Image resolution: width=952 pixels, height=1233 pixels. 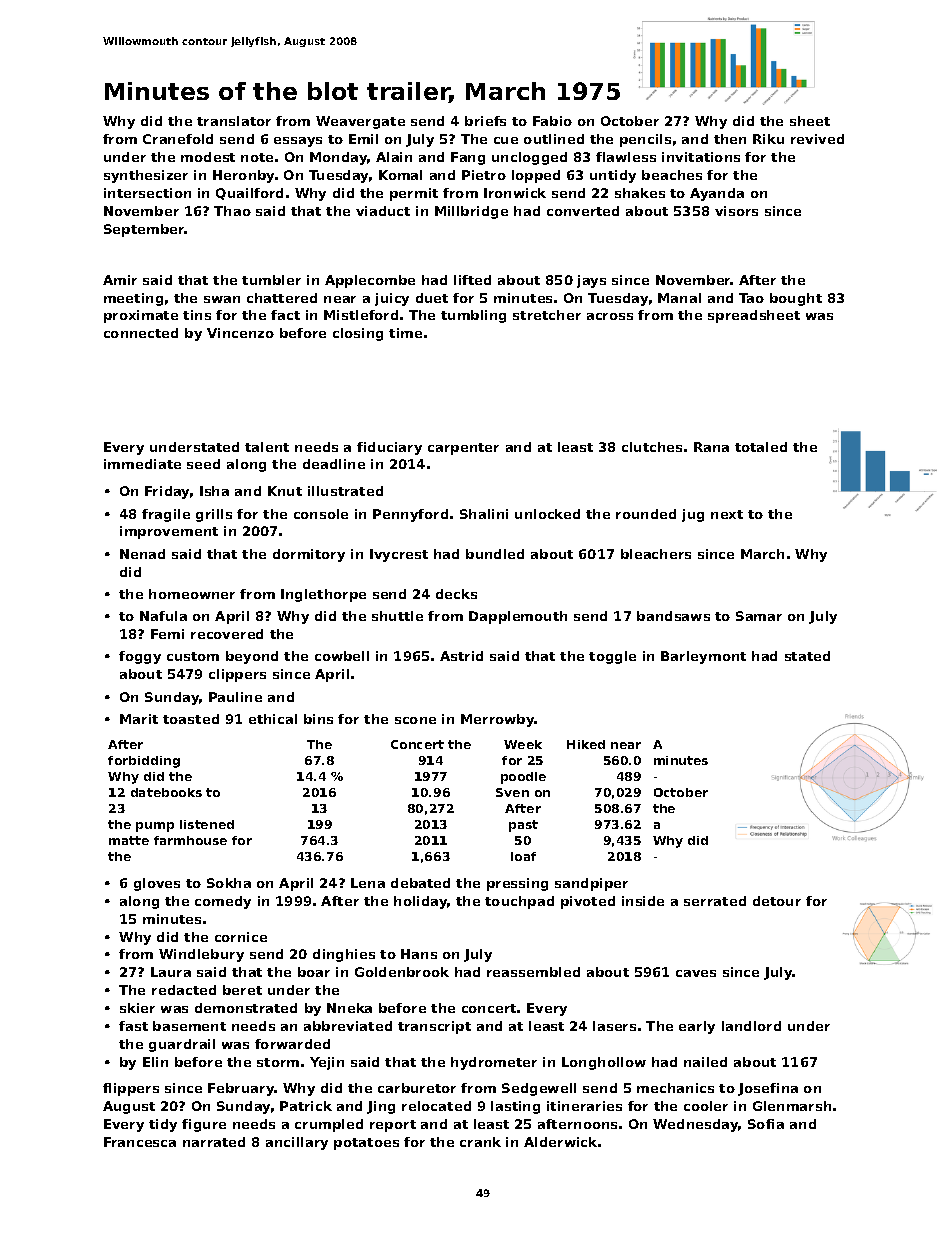 What do you see at coordinates (560, 1142) in the screenshot?
I see `Alderwick` at bounding box center [560, 1142].
